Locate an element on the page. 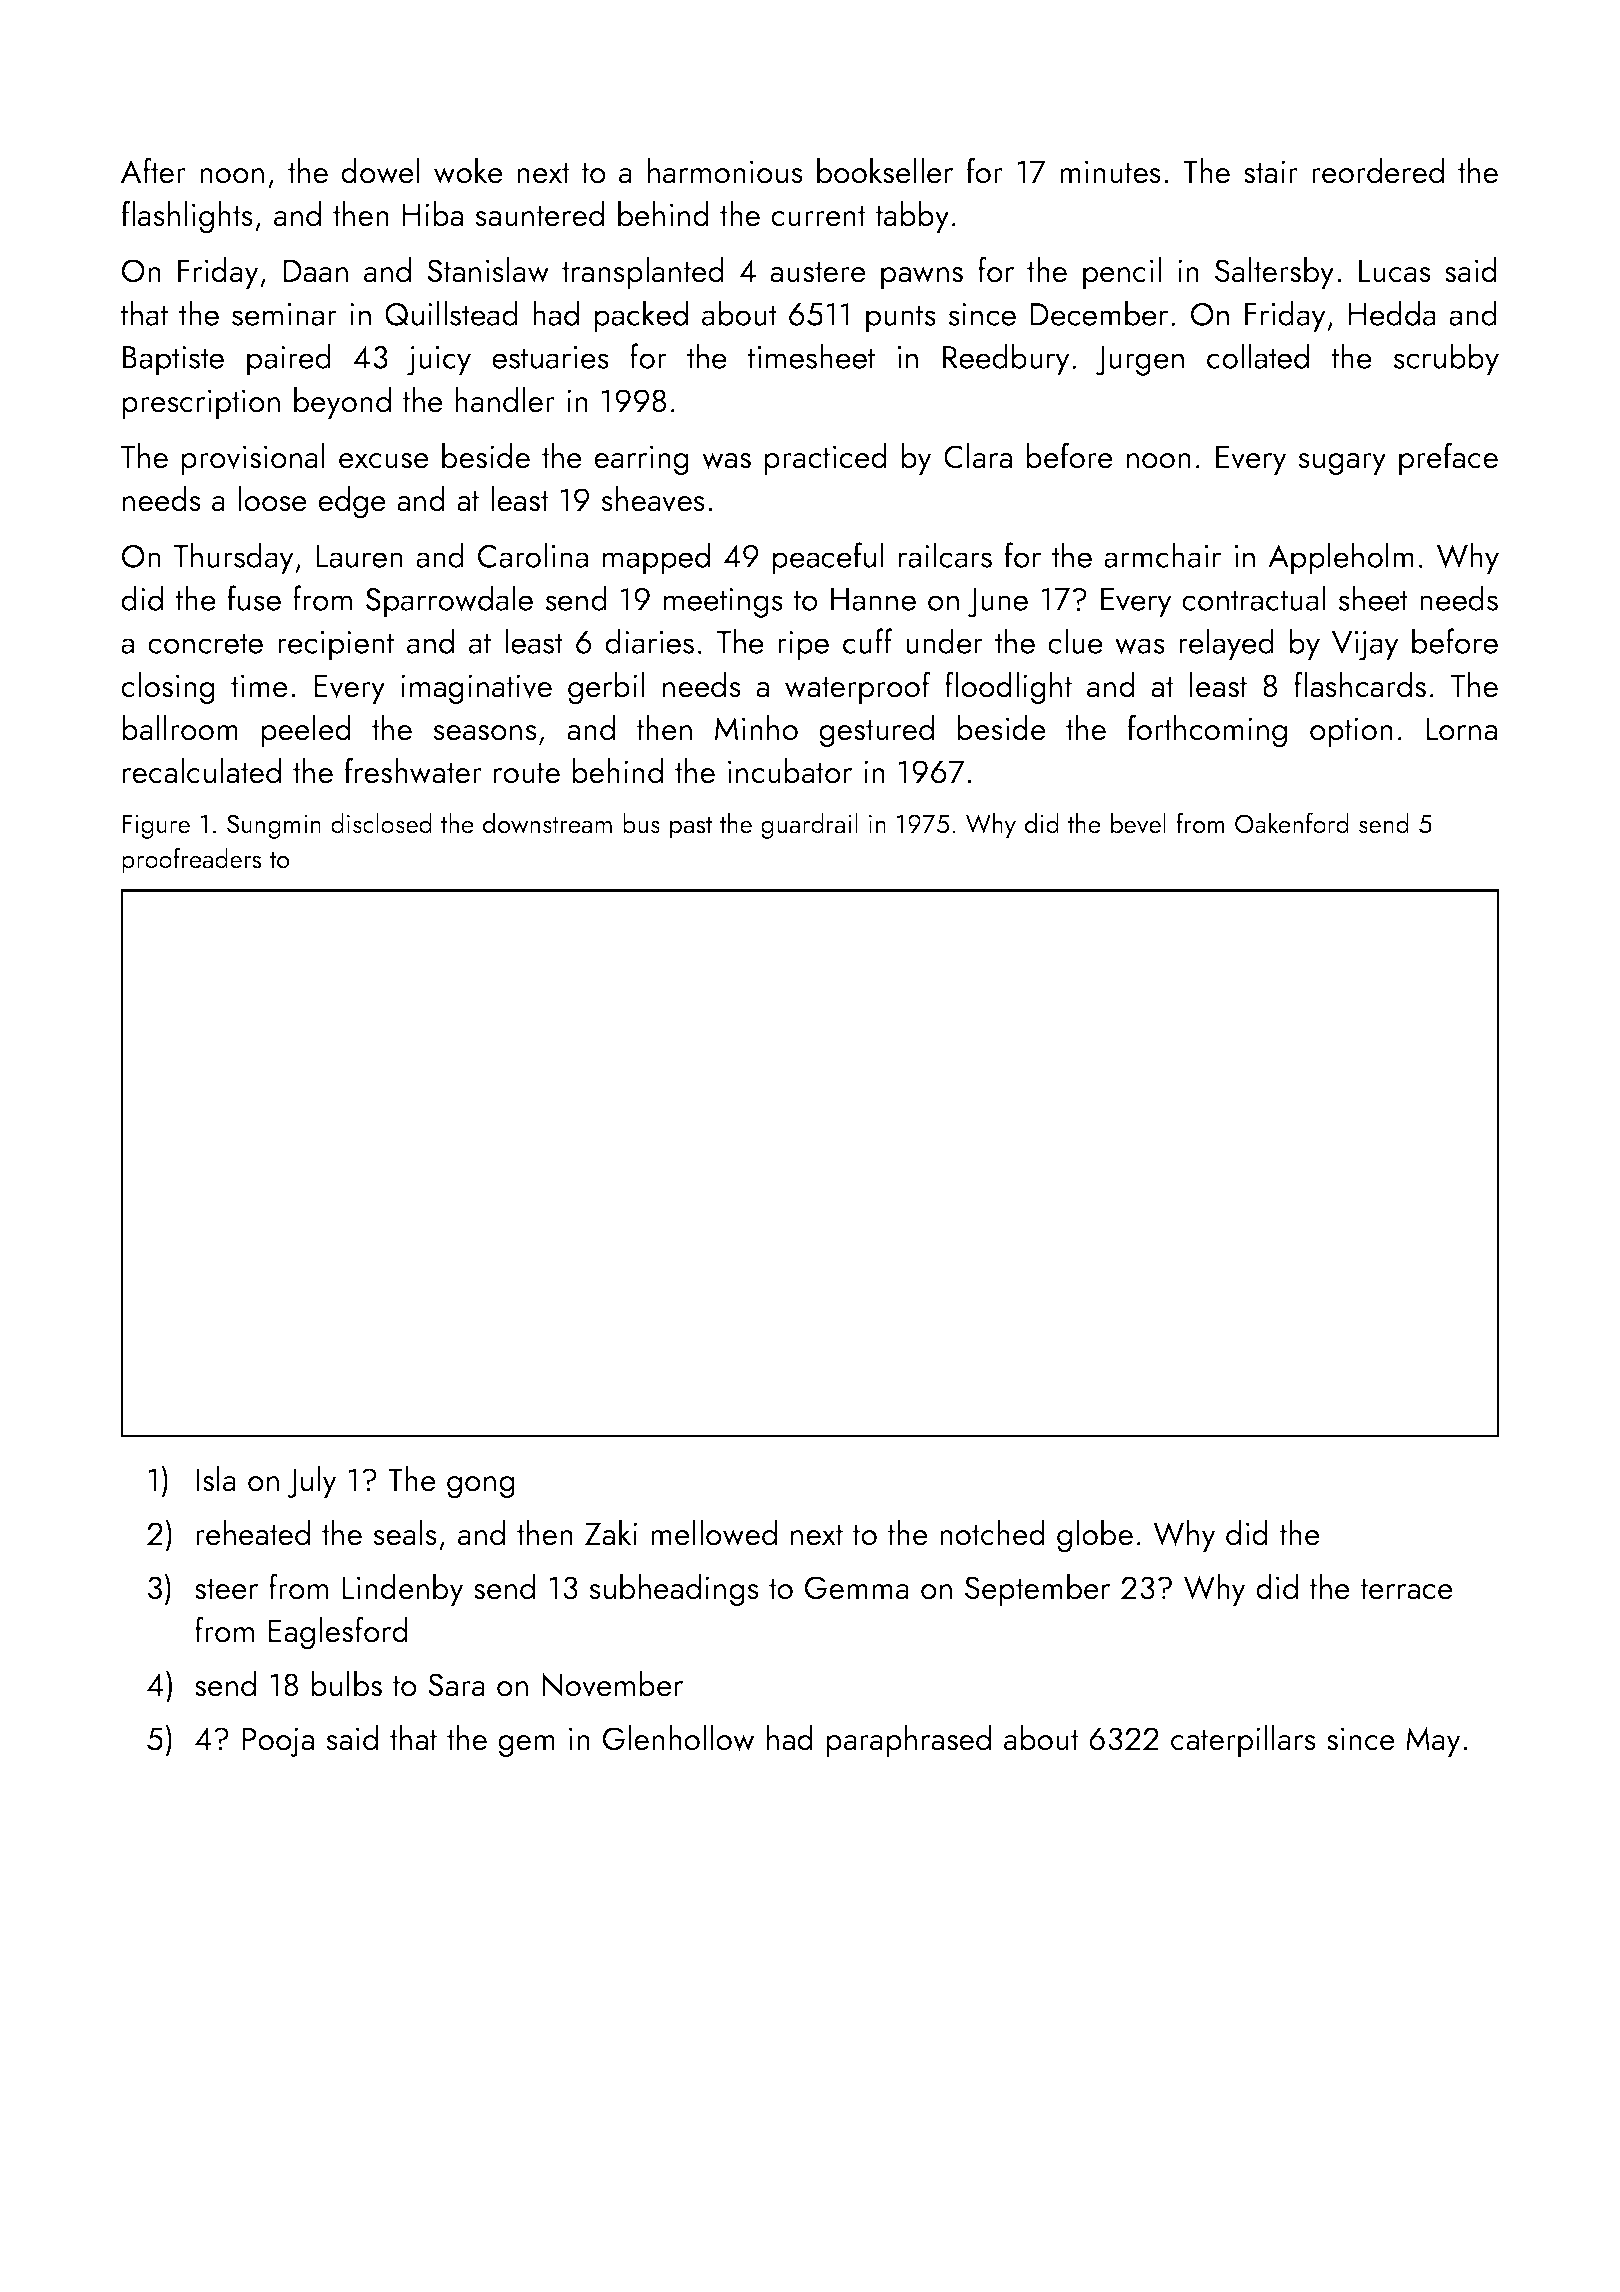 Image resolution: width=1620 pixels, height=2292 pixels. caterpillars is located at coordinates (1243, 1741).
